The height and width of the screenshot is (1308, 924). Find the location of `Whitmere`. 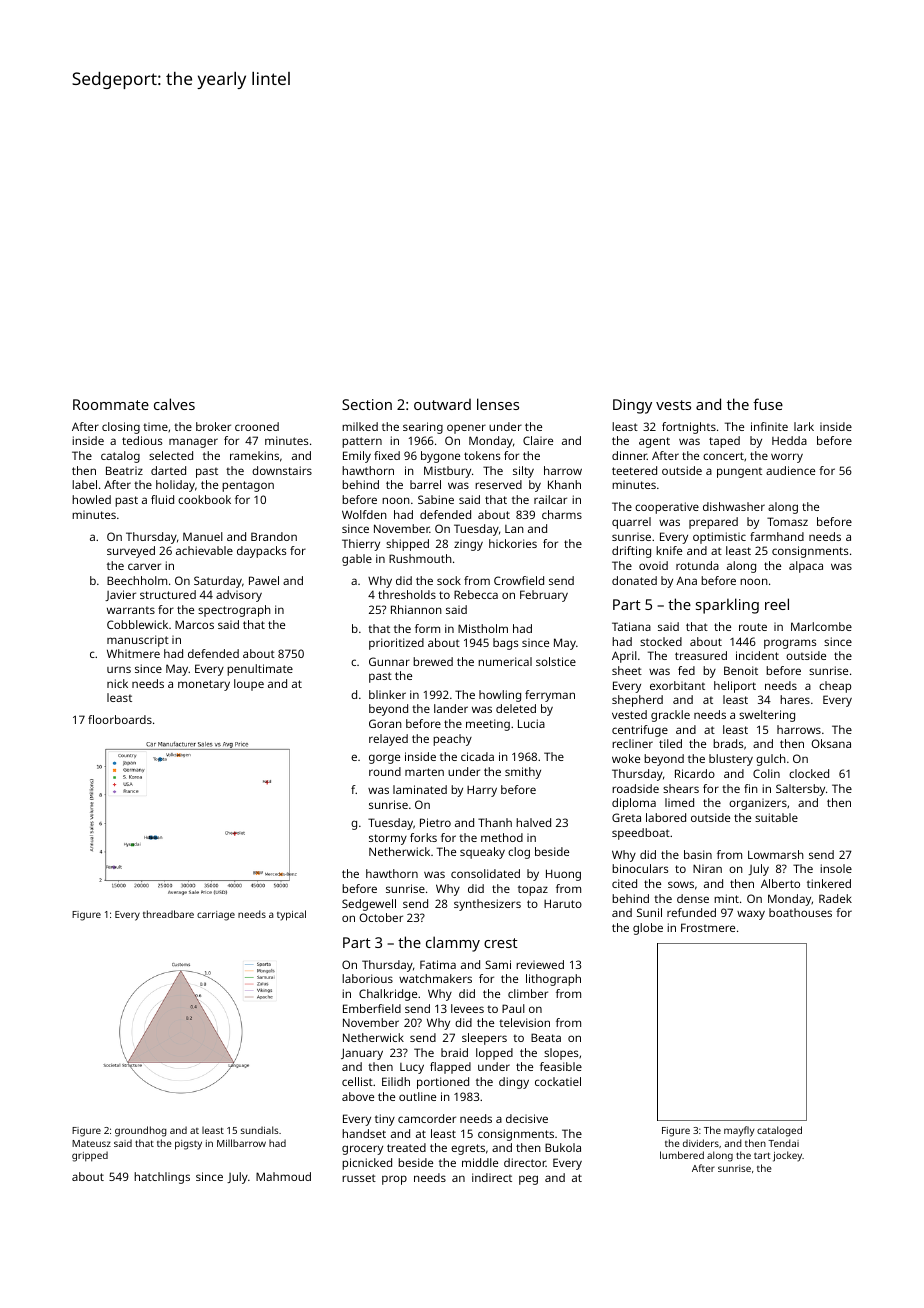

Whitmere is located at coordinates (133, 653).
